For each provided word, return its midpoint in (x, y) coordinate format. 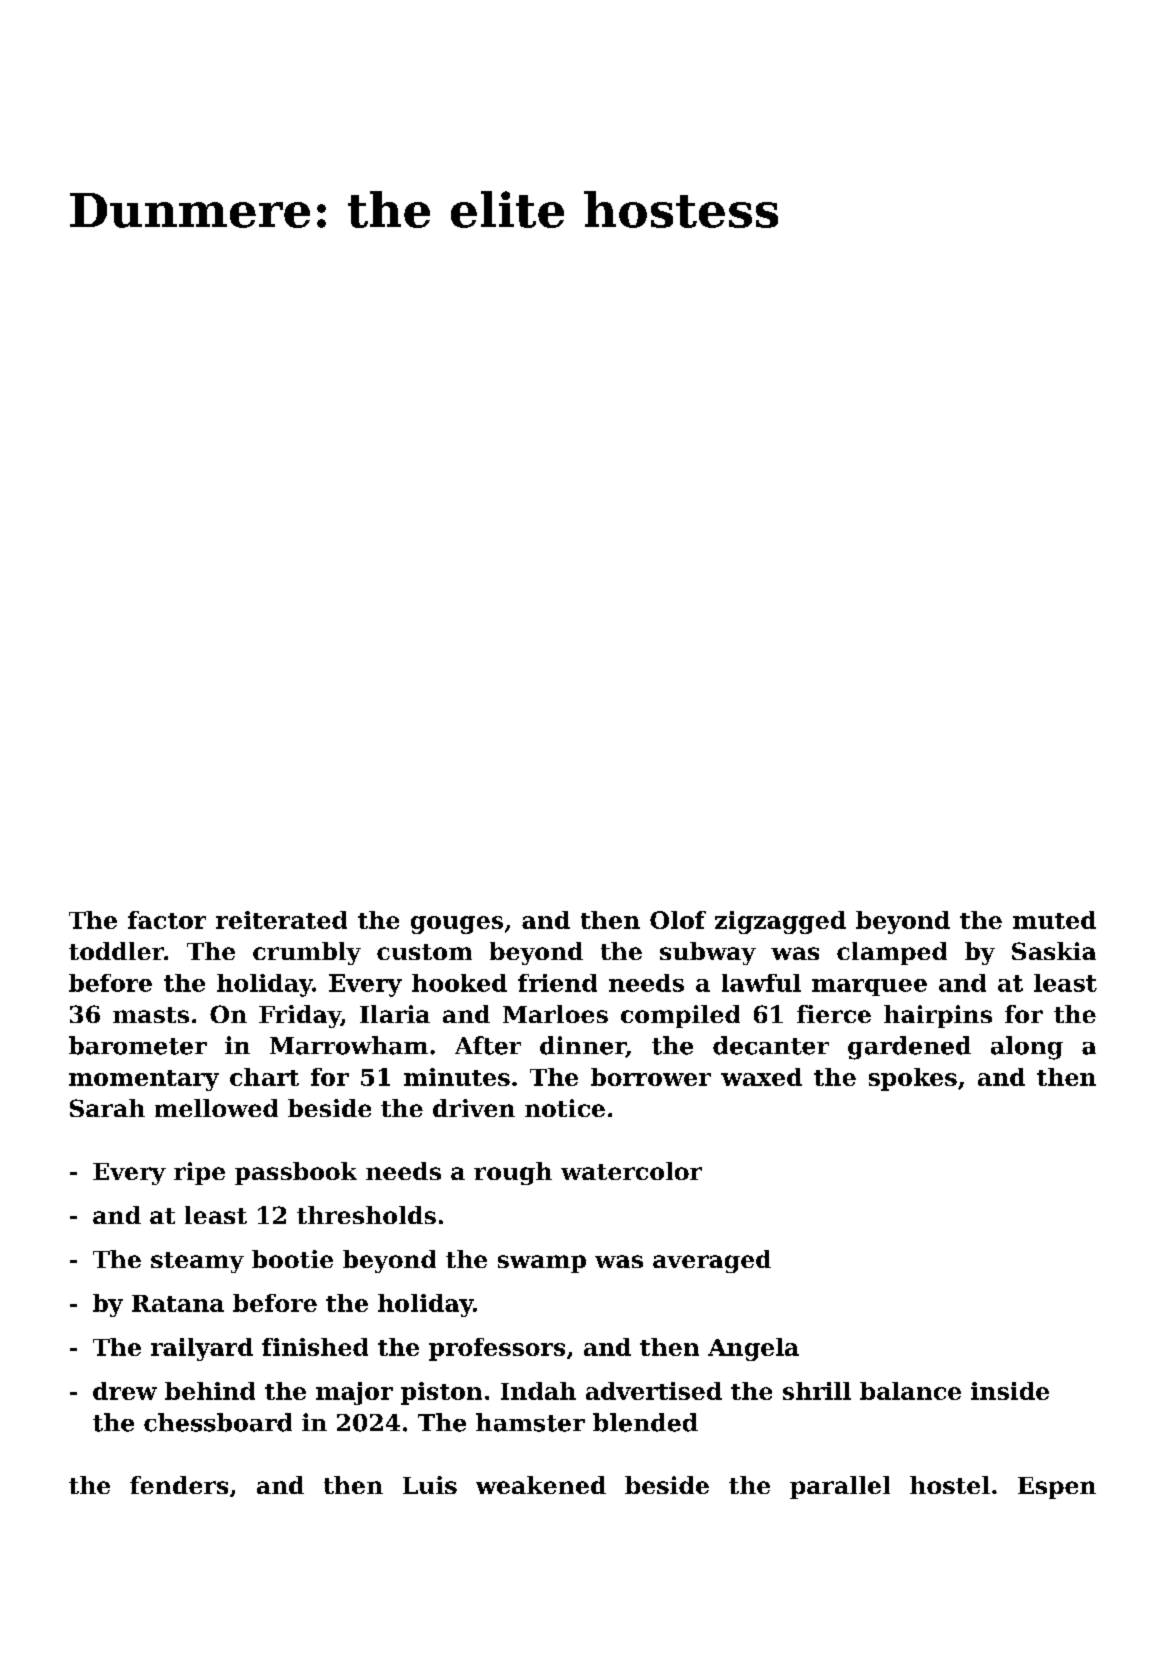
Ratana (178, 1303)
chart (264, 1077)
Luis (430, 1485)
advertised (654, 1391)
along (1027, 1048)
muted (1054, 920)
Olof (678, 920)
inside (1010, 1391)
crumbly (307, 953)
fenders (179, 1485)
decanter (771, 1045)
